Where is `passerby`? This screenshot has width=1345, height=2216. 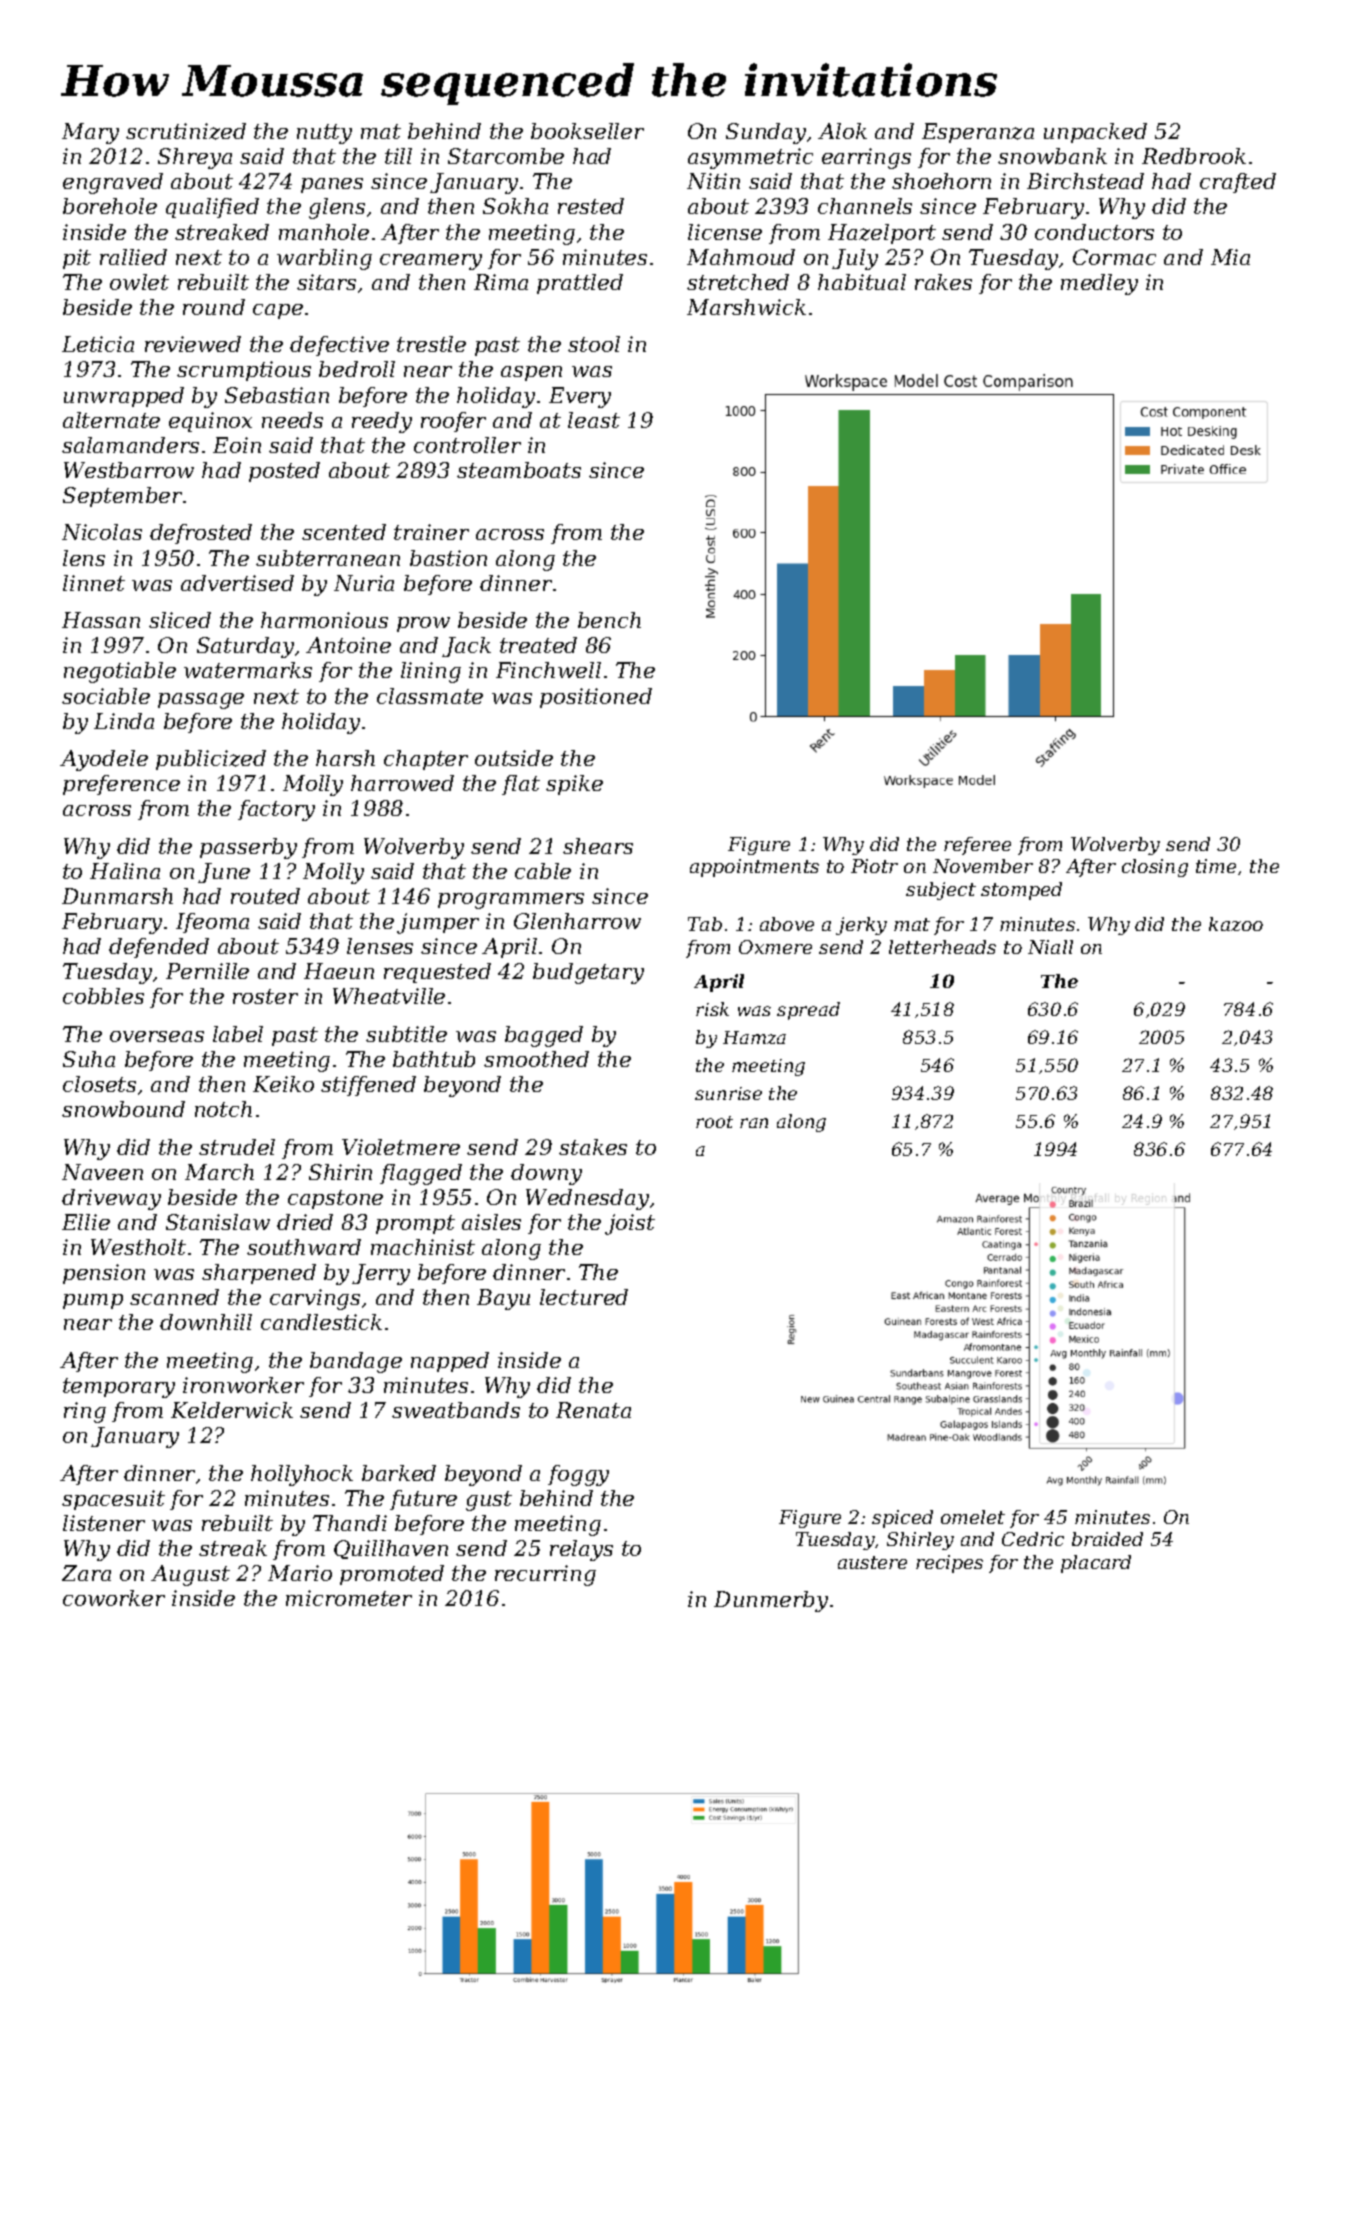 passerby is located at coordinates (248, 848).
